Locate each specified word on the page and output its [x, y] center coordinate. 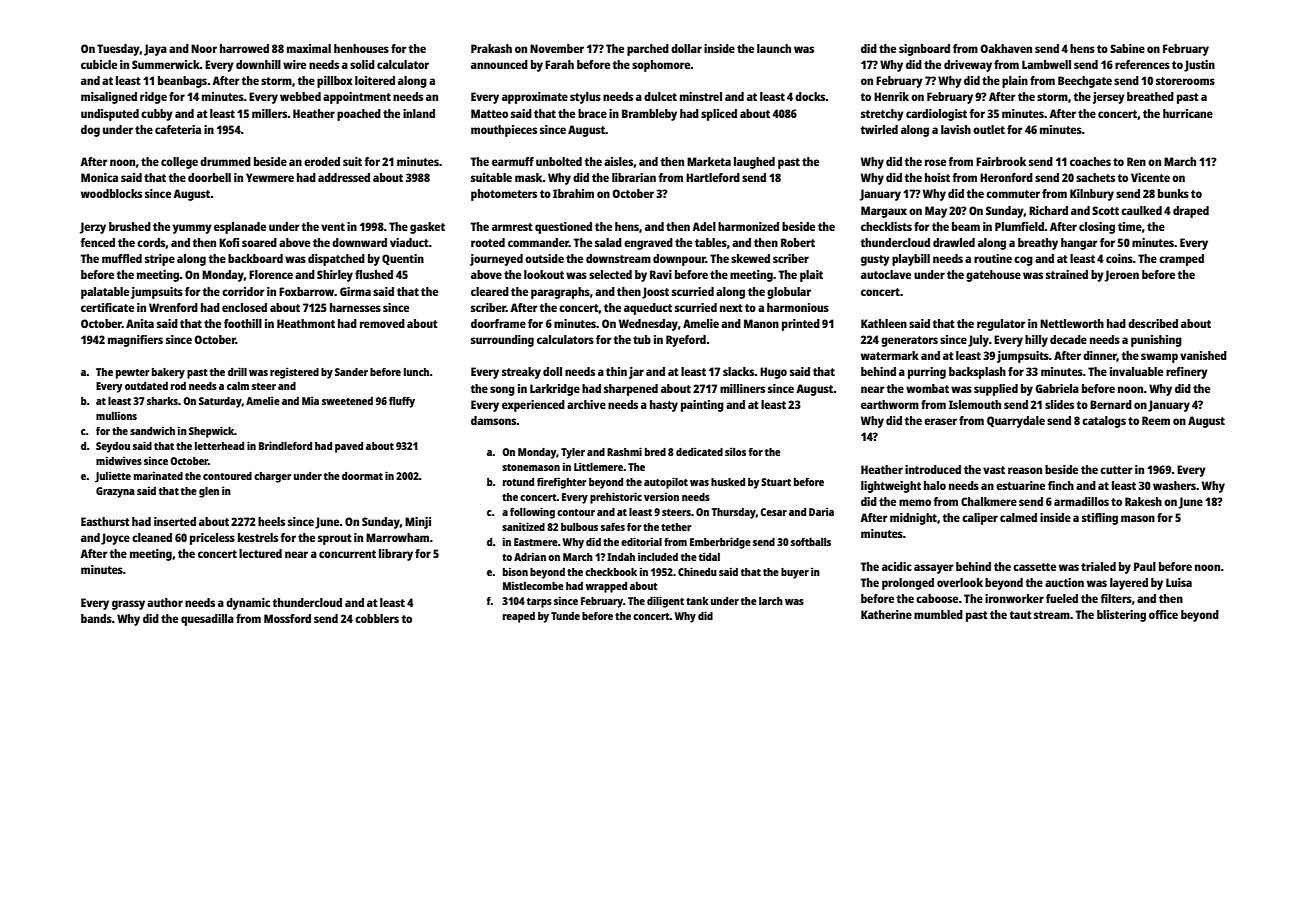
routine [993, 258]
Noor [204, 48]
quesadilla [207, 620]
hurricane [1188, 113]
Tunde [565, 616]
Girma [355, 291]
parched [648, 50]
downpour [679, 260]
